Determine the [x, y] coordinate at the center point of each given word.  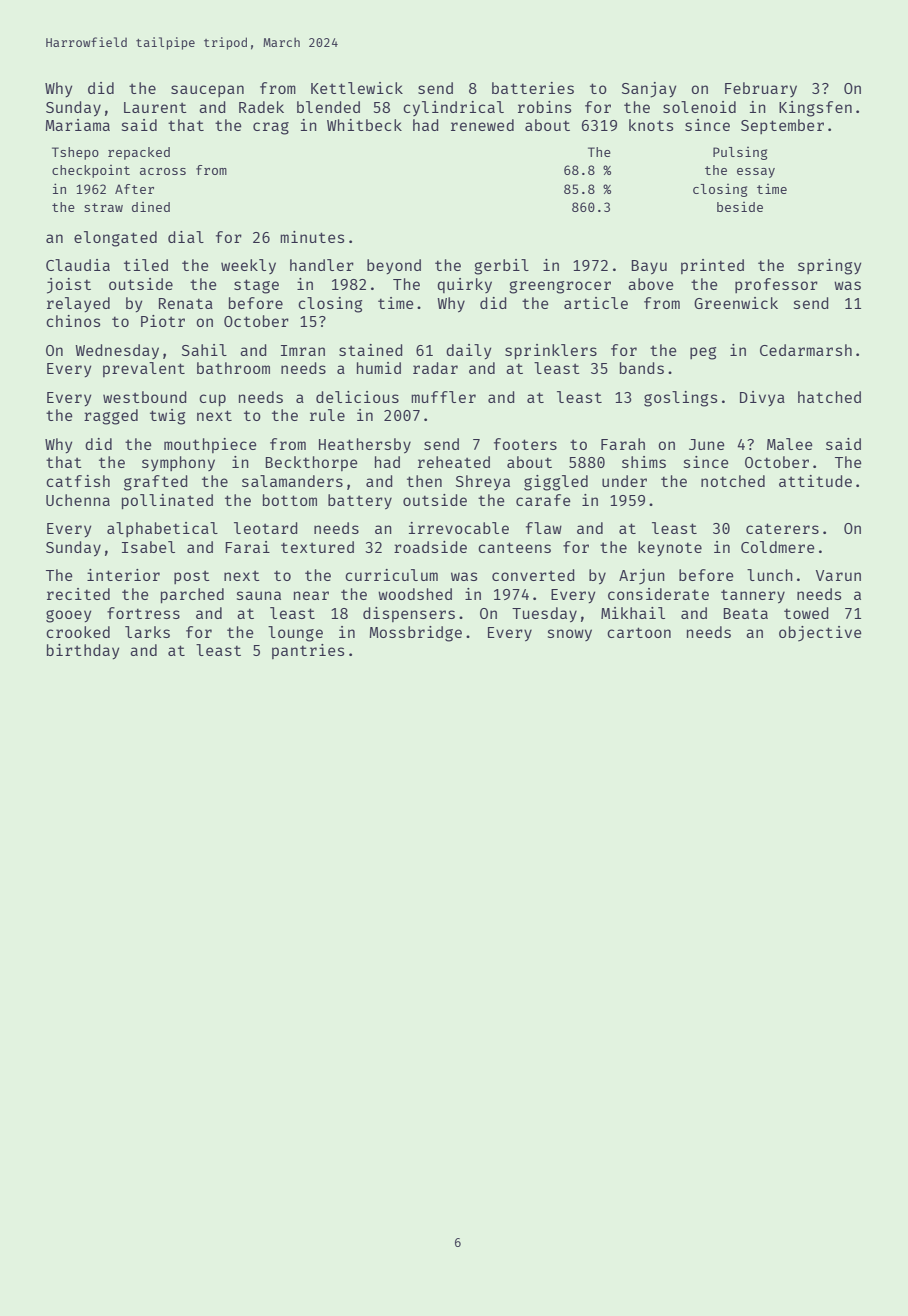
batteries [533, 88]
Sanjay [649, 90]
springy [829, 267]
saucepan [207, 91]
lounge [295, 634]
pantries [308, 651]
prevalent [144, 369]
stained [371, 350]
